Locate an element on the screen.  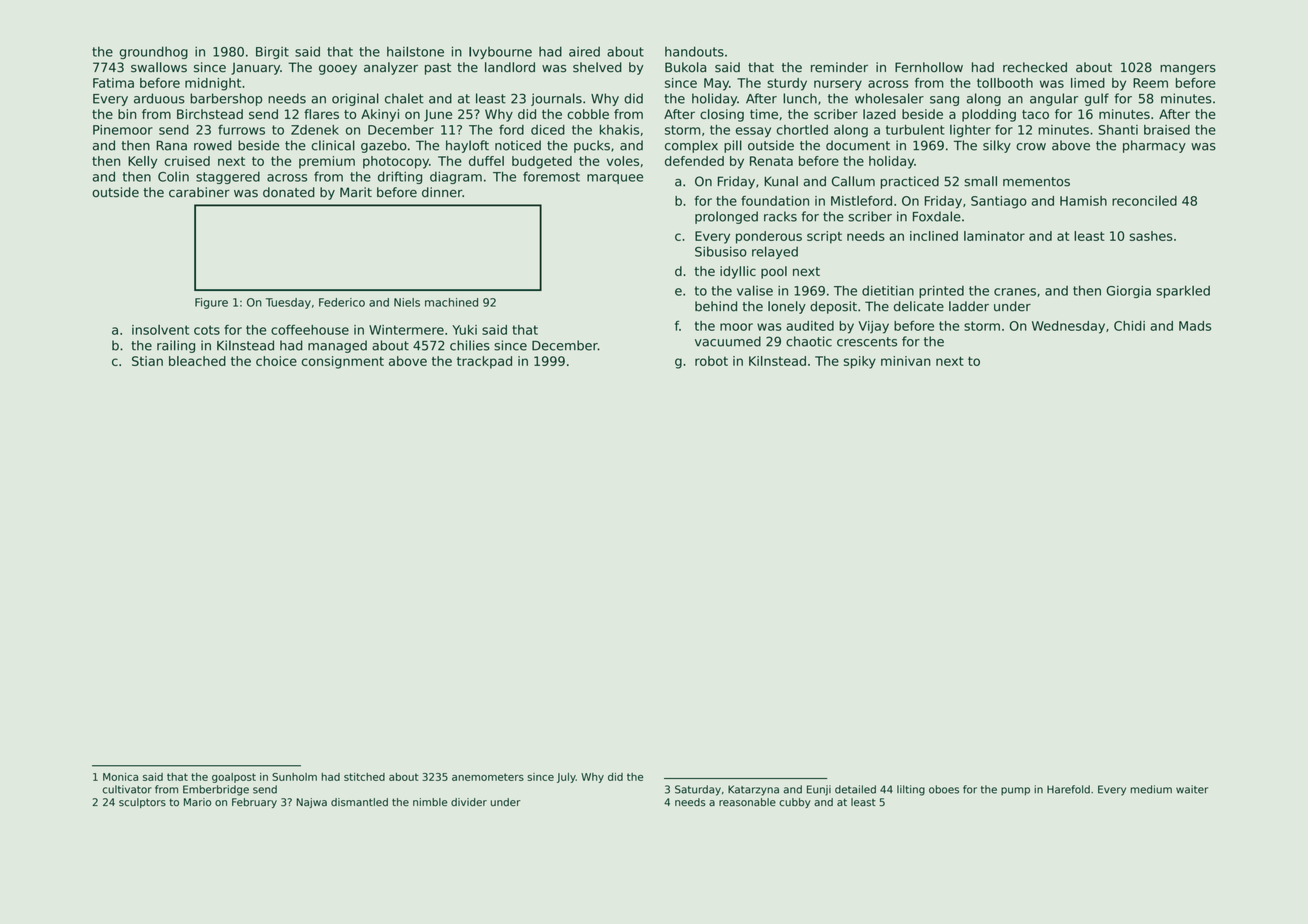
dismantled is located at coordinates (359, 802).
